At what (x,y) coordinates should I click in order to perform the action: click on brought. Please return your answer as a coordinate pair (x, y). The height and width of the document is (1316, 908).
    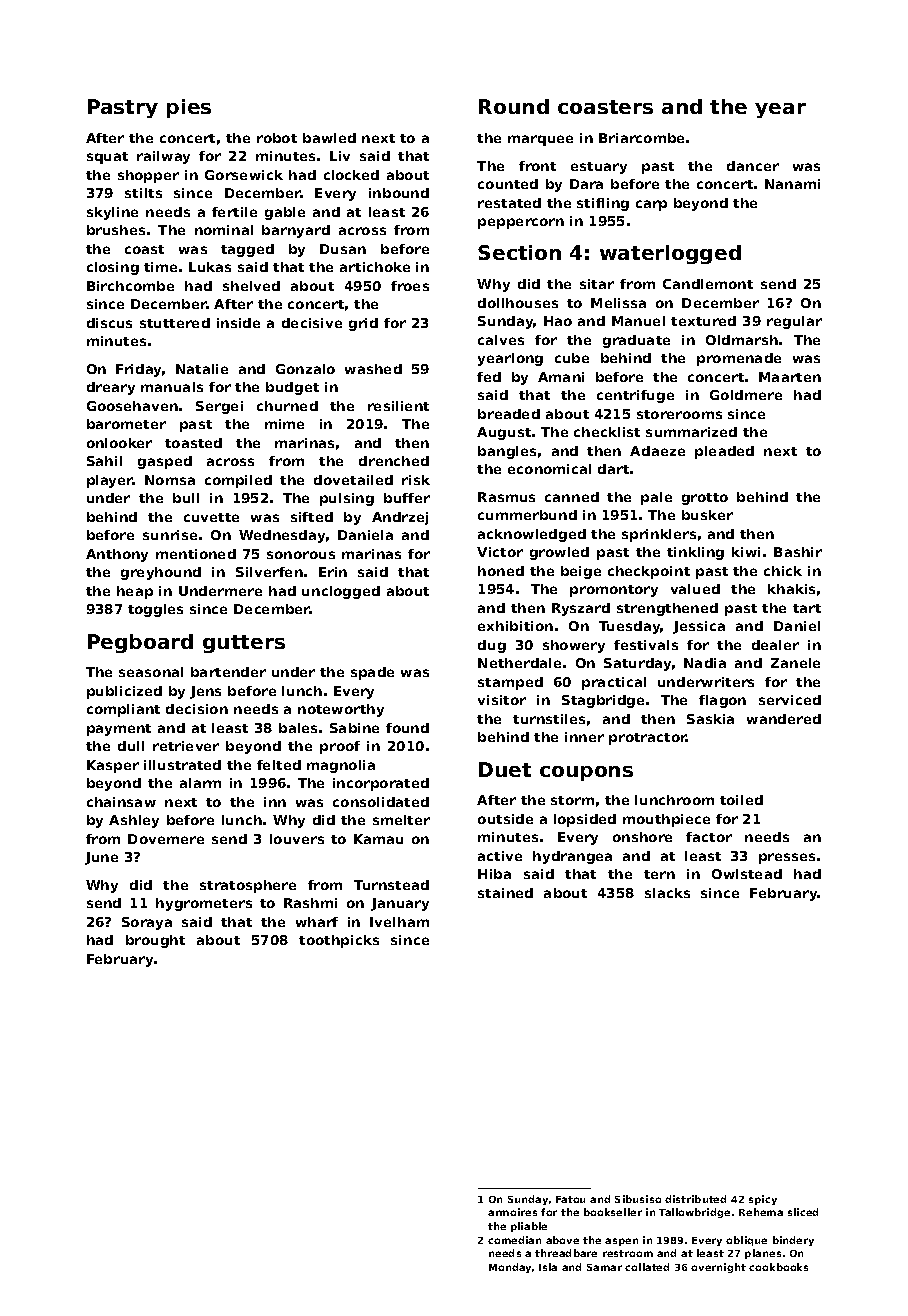
    Looking at the image, I should click on (155, 941).
